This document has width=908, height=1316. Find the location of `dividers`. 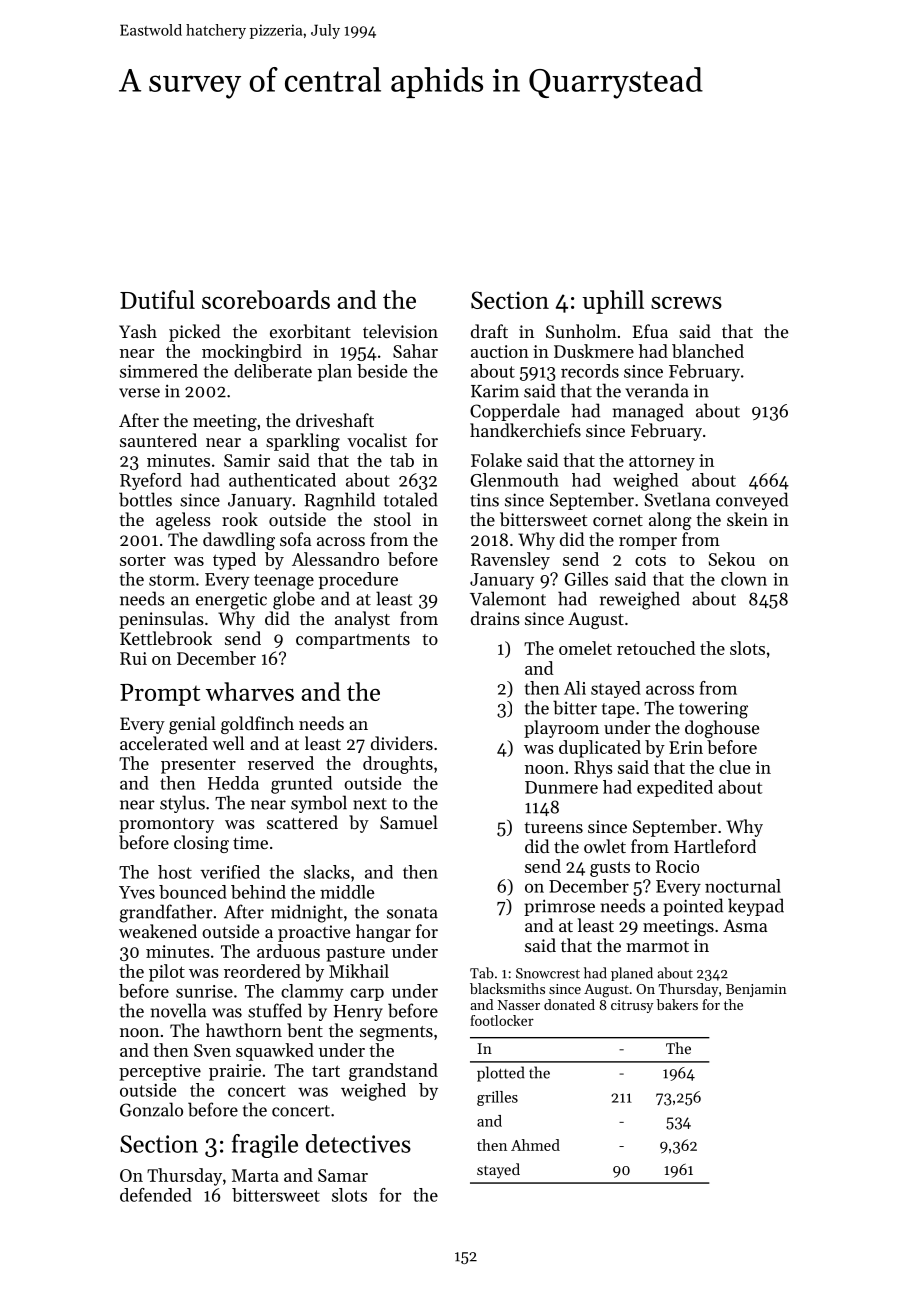

dividers is located at coordinates (402, 743).
